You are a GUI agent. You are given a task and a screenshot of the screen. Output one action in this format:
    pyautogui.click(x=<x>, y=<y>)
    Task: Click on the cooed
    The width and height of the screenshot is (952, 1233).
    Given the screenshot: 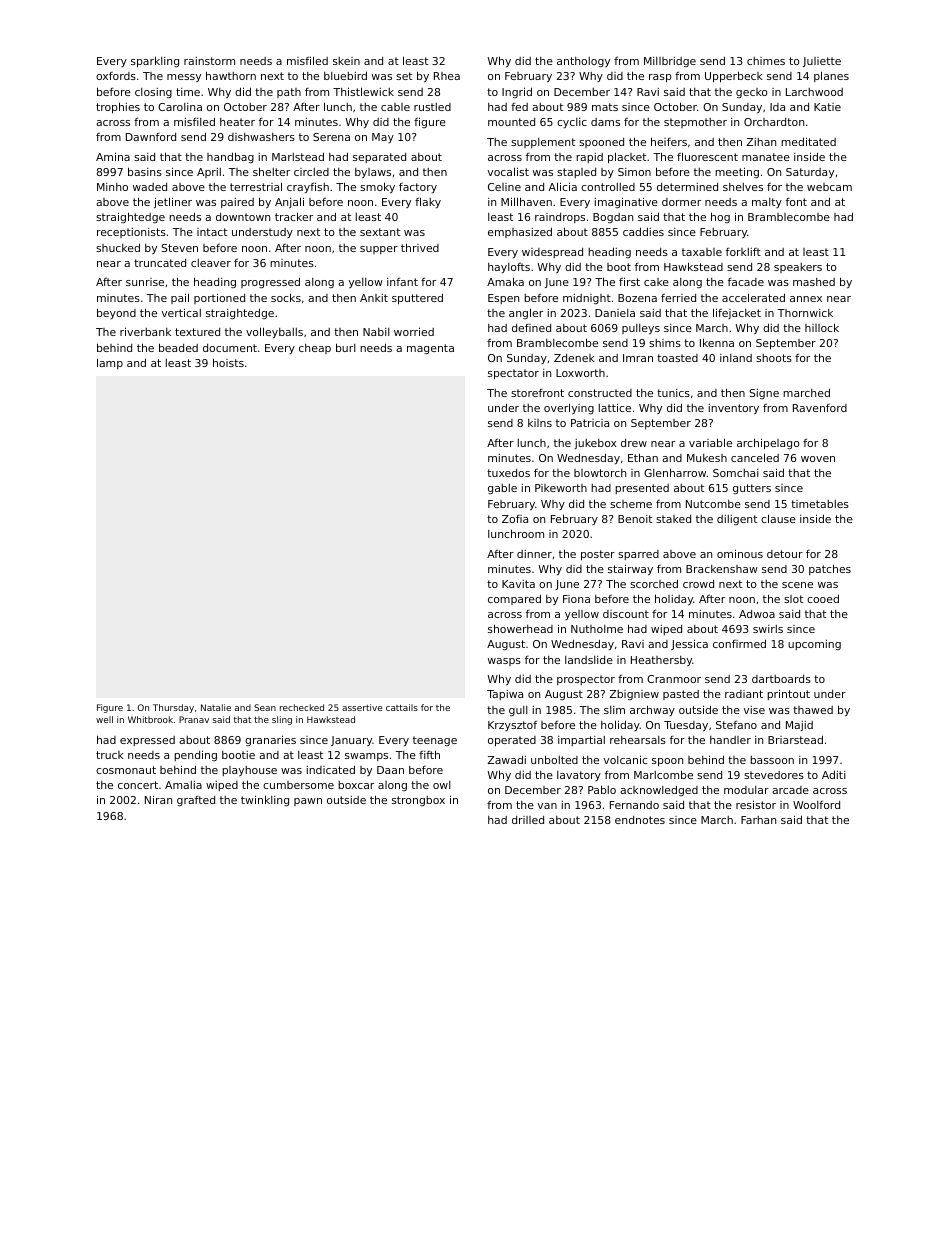 What is the action you would take?
    pyautogui.click(x=823, y=598)
